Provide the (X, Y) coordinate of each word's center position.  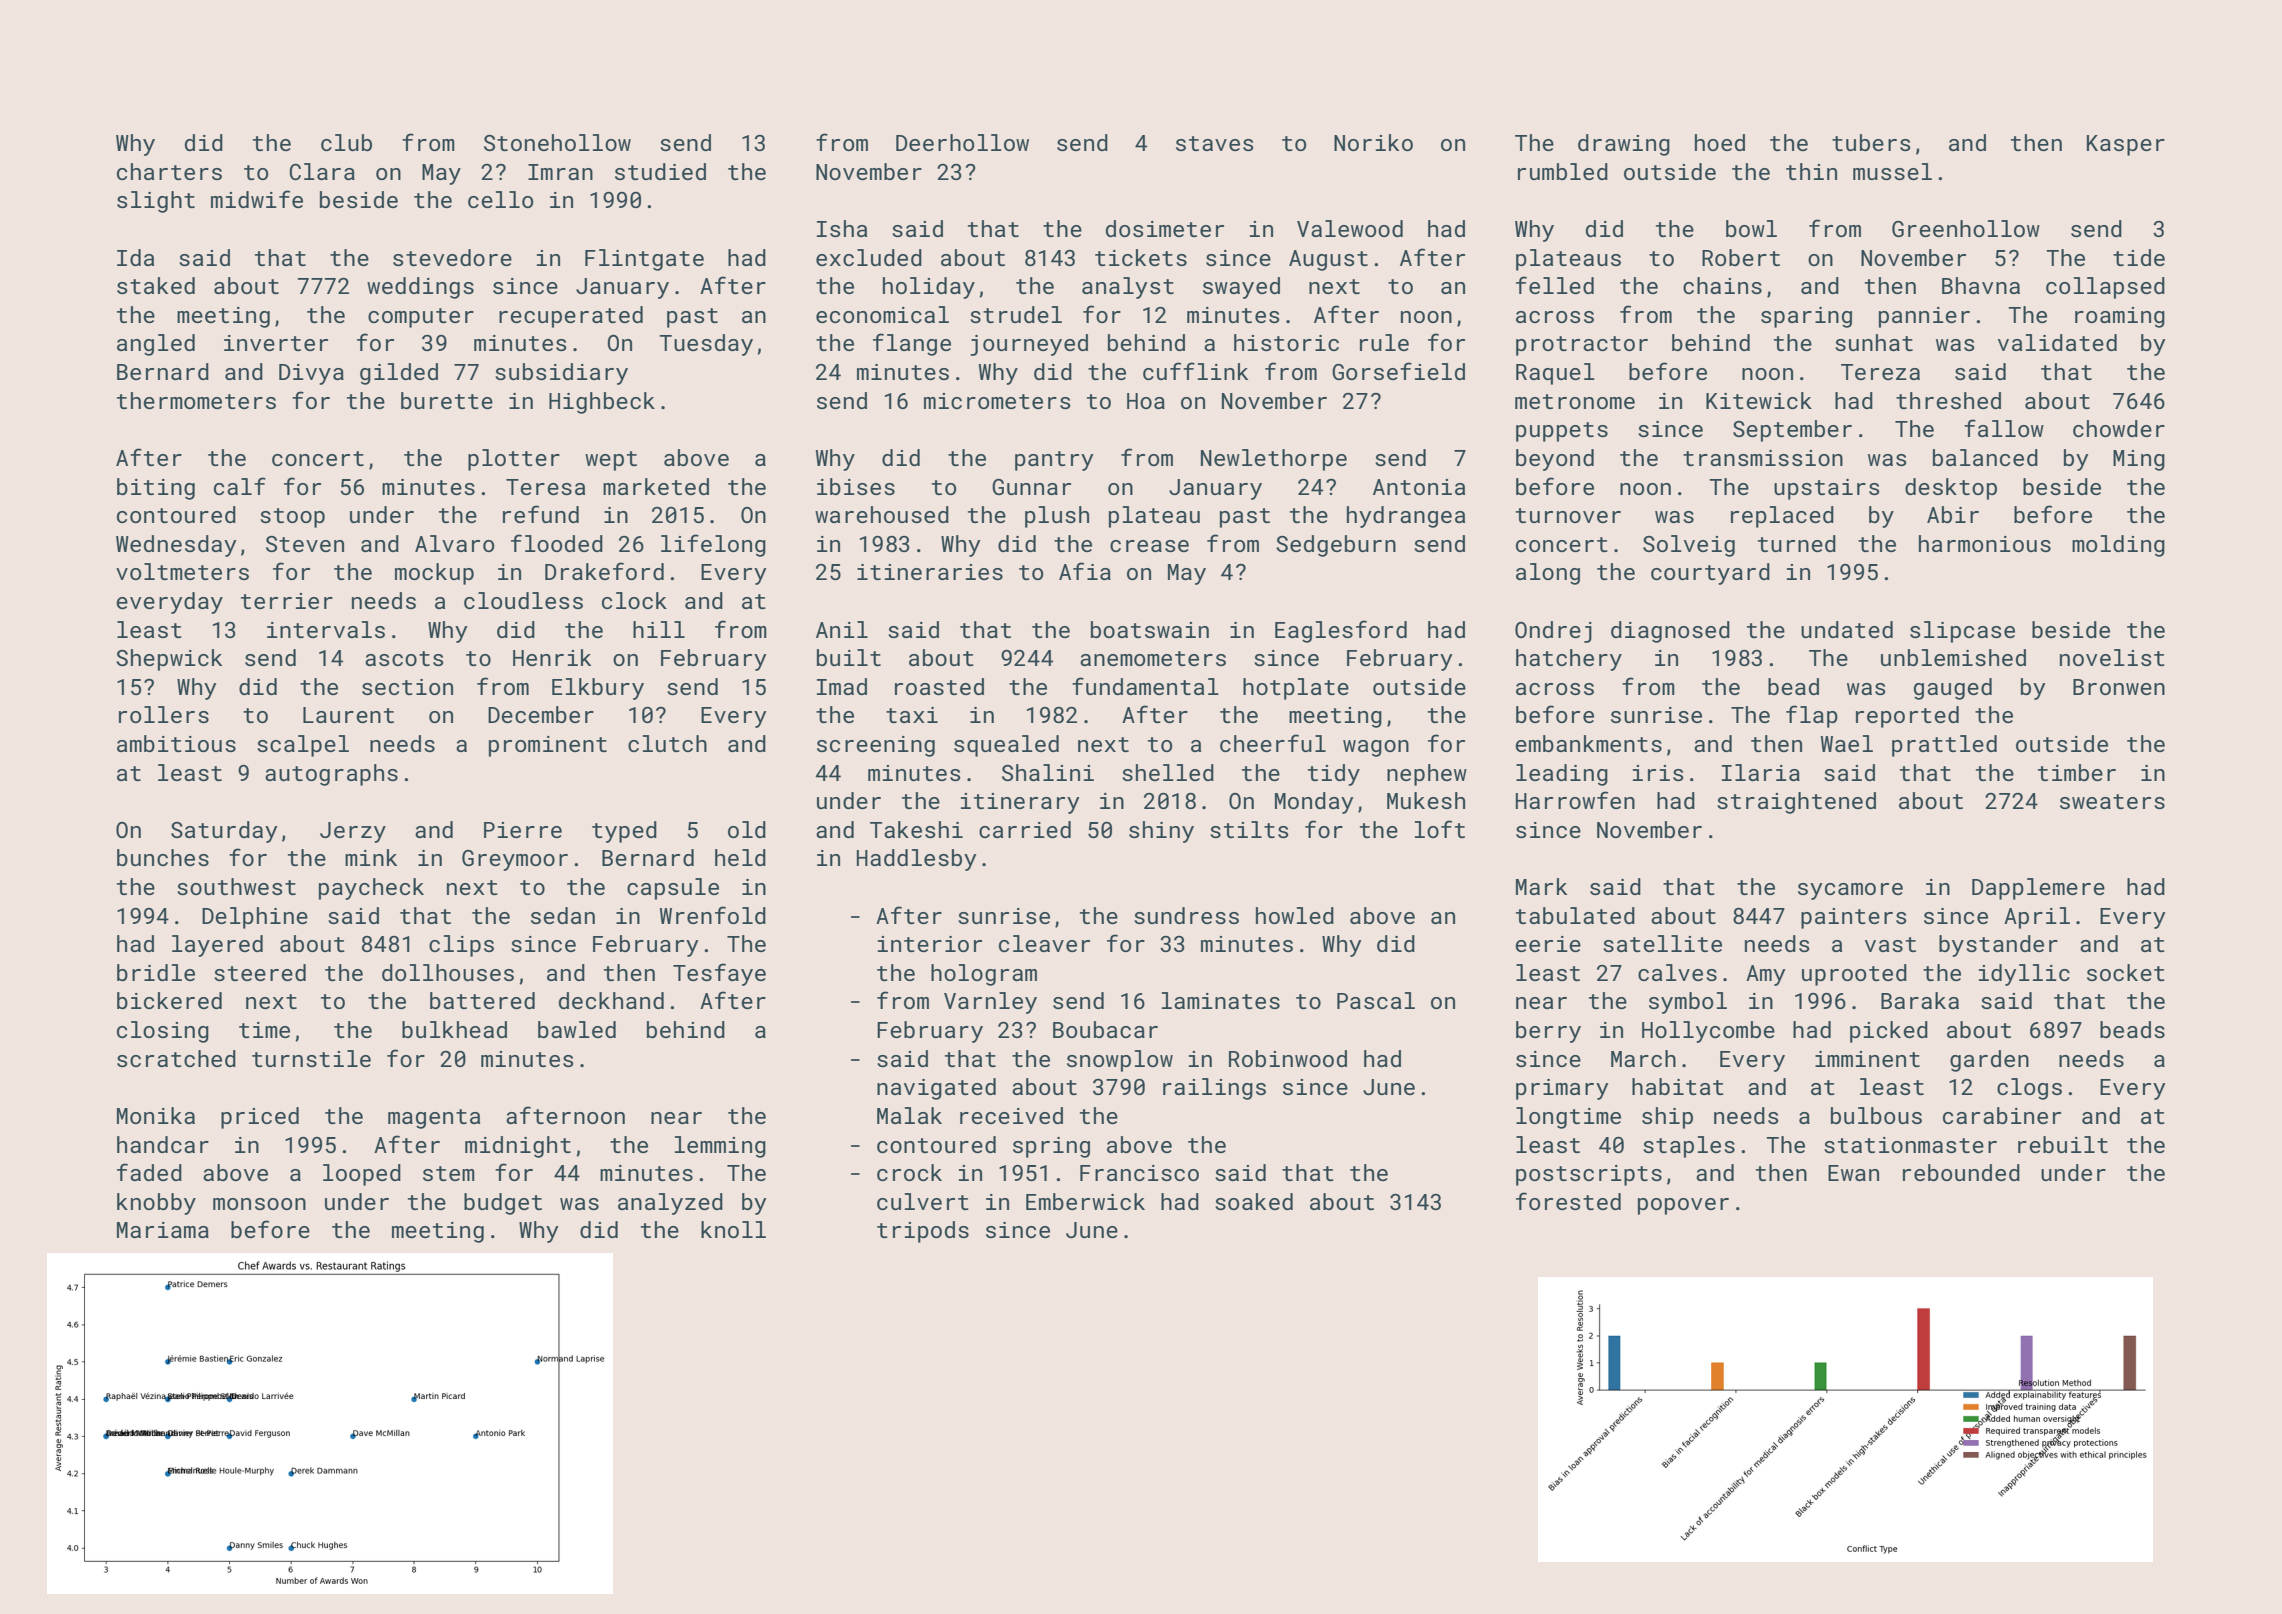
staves (1215, 143)
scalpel (303, 746)
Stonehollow (557, 142)
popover (1683, 1206)
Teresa (545, 487)
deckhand (611, 1000)
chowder (2119, 428)
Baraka (1920, 1000)
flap (1812, 716)
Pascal (1376, 1000)
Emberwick (1085, 1201)
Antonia (1419, 487)
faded (149, 1172)
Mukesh (1426, 800)
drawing (1624, 145)
